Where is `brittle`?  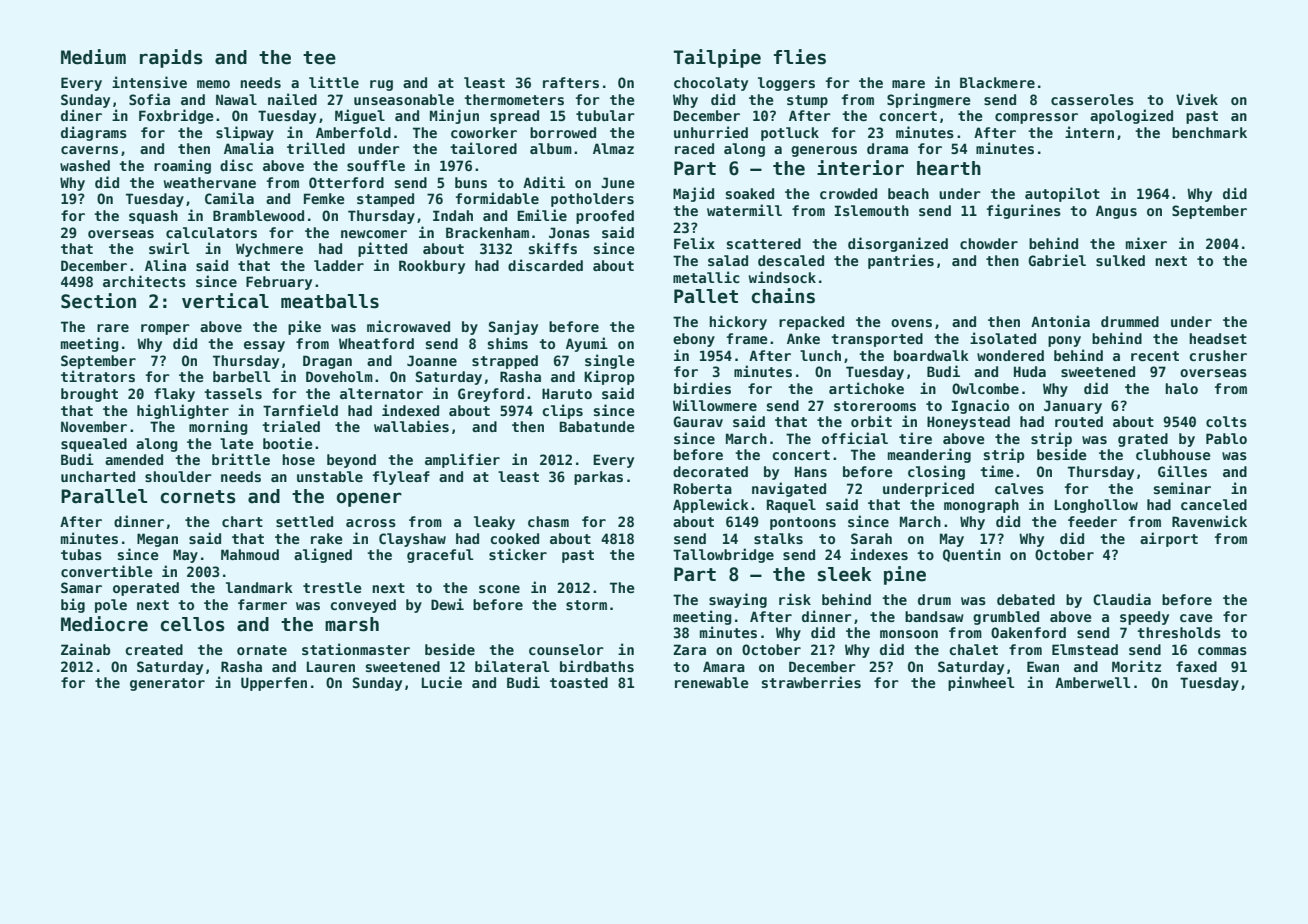
brittle is located at coordinates (241, 459).
